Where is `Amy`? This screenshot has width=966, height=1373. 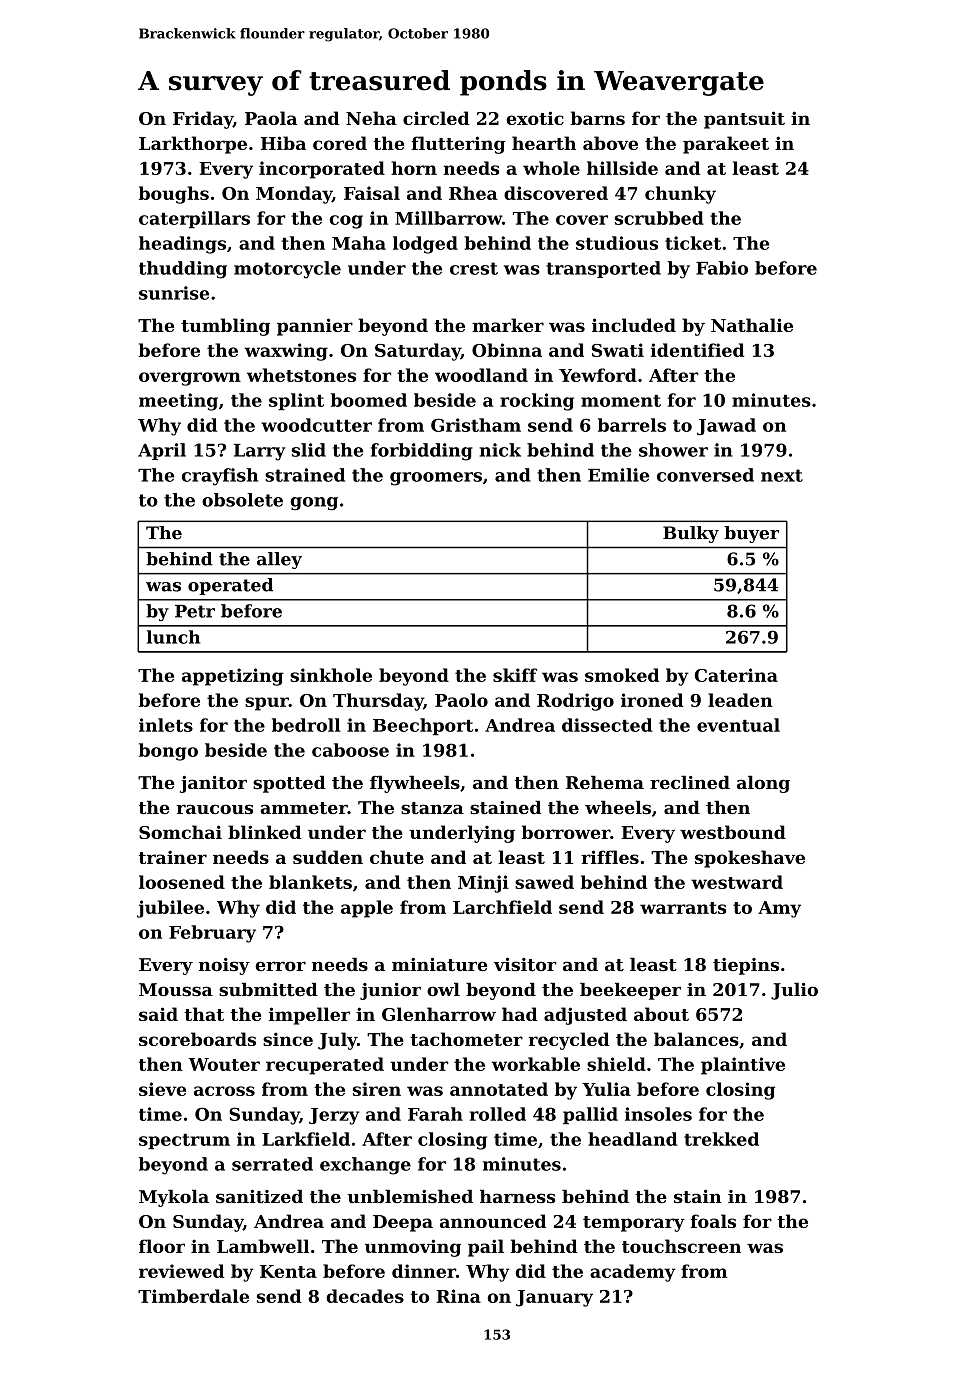 Amy is located at coordinates (779, 909).
